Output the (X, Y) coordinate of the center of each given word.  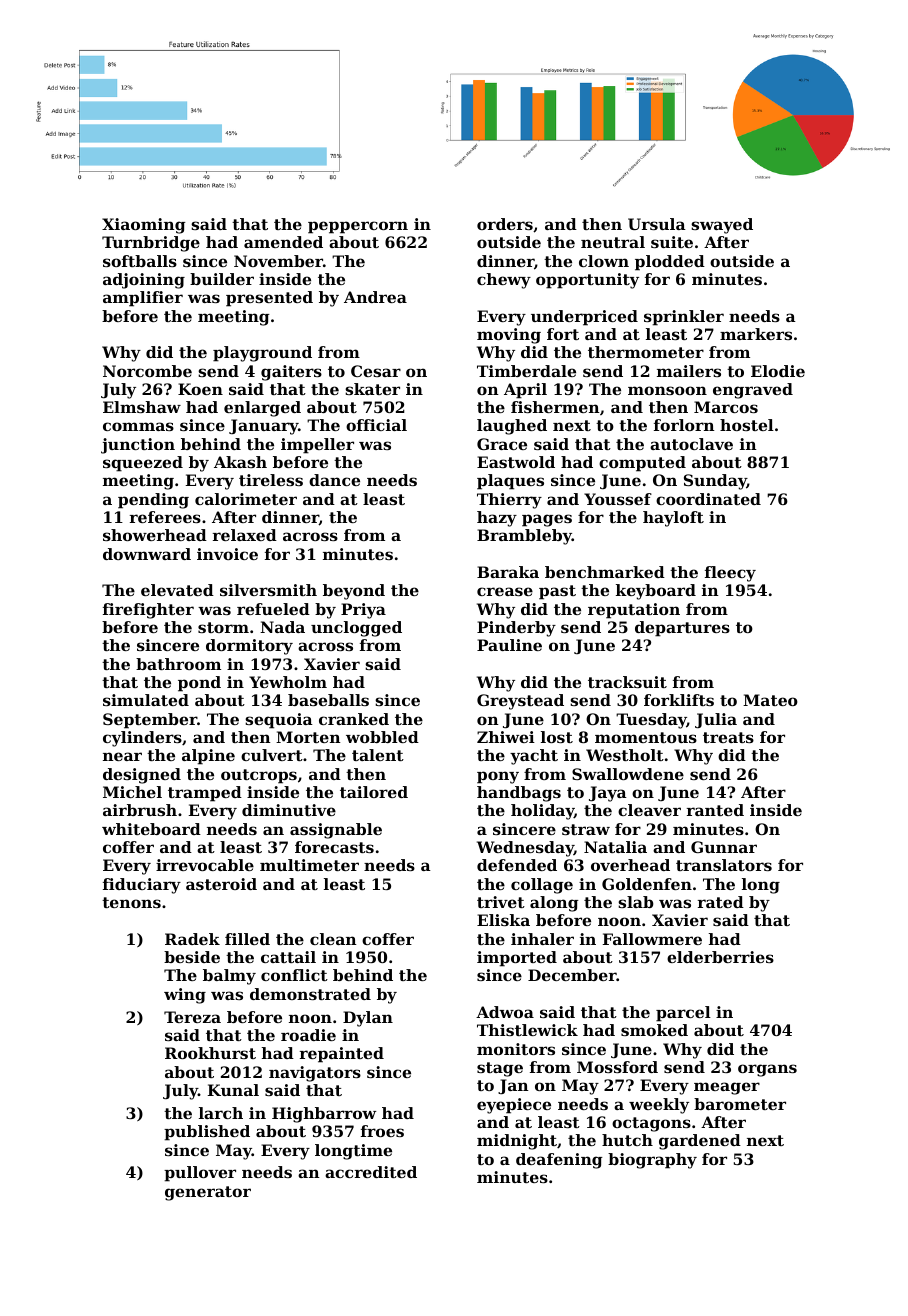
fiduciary (142, 886)
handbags (519, 794)
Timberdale (526, 371)
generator (208, 1193)
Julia (716, 720)
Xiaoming (144, 226)
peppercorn (358, 227)
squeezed (143, 464)
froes (382, 1131)
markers (756, 334)
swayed (722, 226)
